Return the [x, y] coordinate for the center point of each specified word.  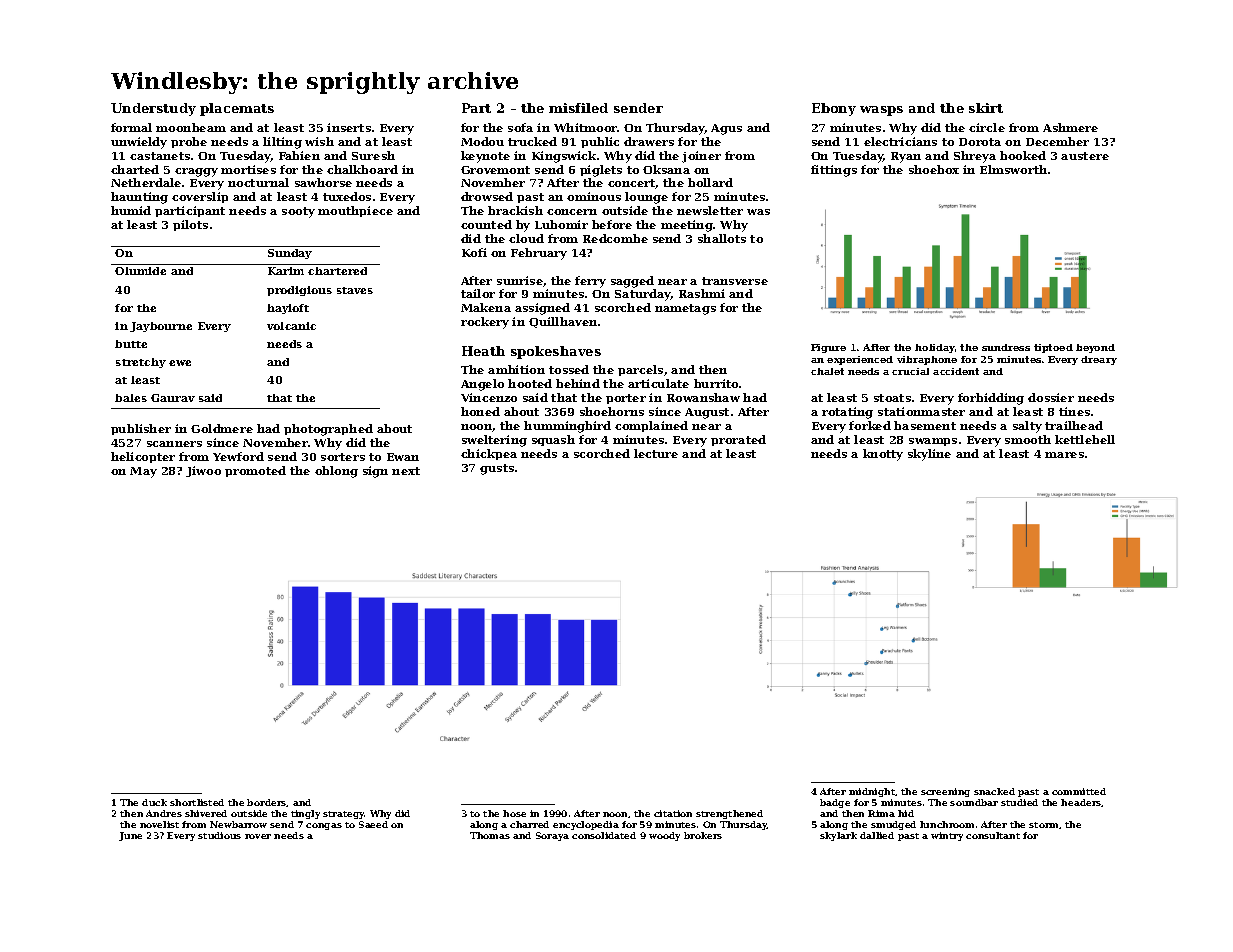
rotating [847, 413]
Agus [726, 129]
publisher [141, 429]
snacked [994, 791]
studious [219, 835]
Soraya [552, 836]
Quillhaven [563, 322]
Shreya [975, 157]
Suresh [373, 155]
